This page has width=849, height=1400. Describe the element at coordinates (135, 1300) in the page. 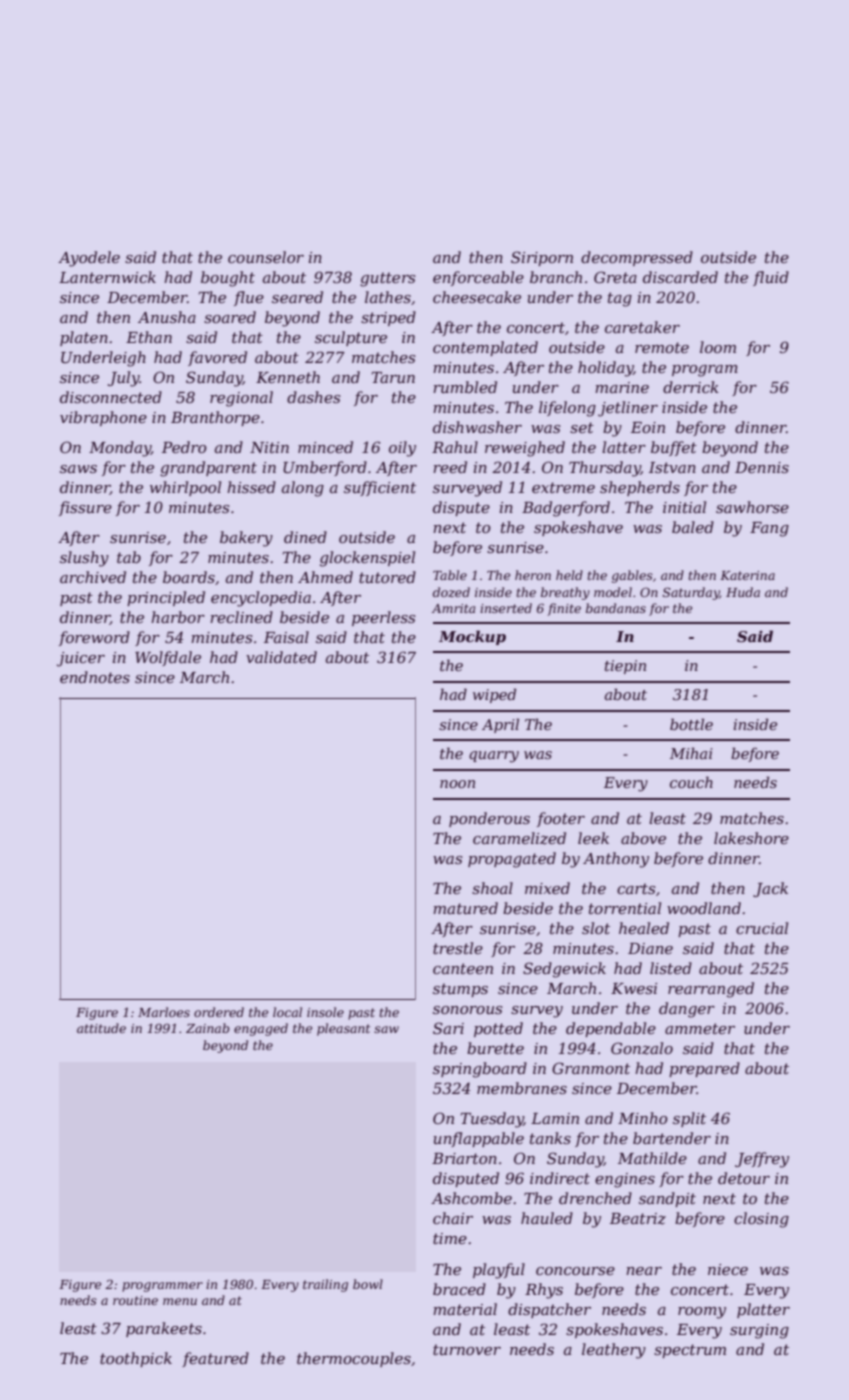

I see `routine` at that location.
